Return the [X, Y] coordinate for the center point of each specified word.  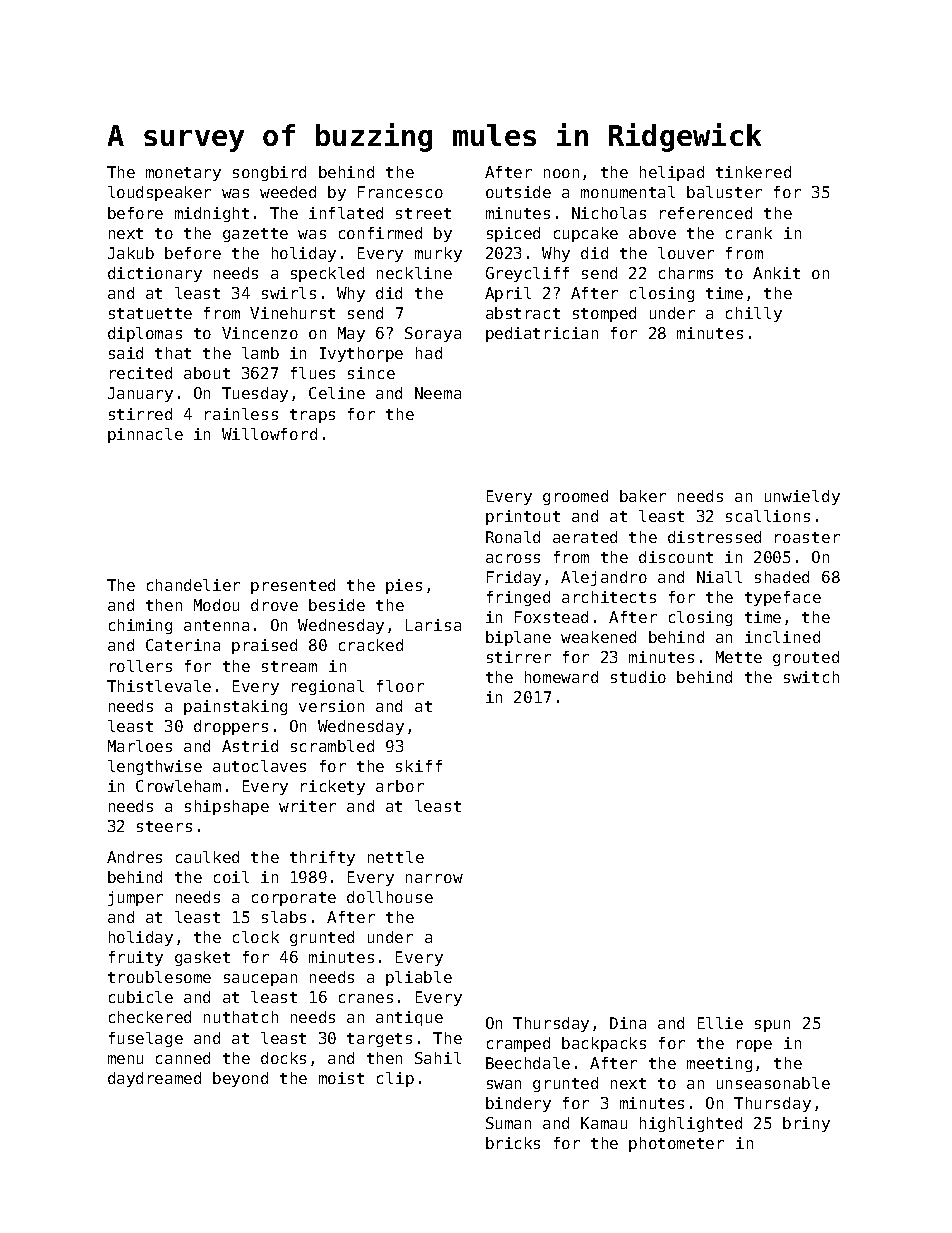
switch [811, 677]
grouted [806, 658]
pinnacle [145, 435]
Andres [134, 857]
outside [518, 192]
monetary [183, 174]
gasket [202, 958]
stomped [604, 314]
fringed [518, 598]
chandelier [193, 585]
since [371, 373]
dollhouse [390, 897]
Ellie [720, 1023]
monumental [628, 192]
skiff [419, 766]
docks [283, 1058]
